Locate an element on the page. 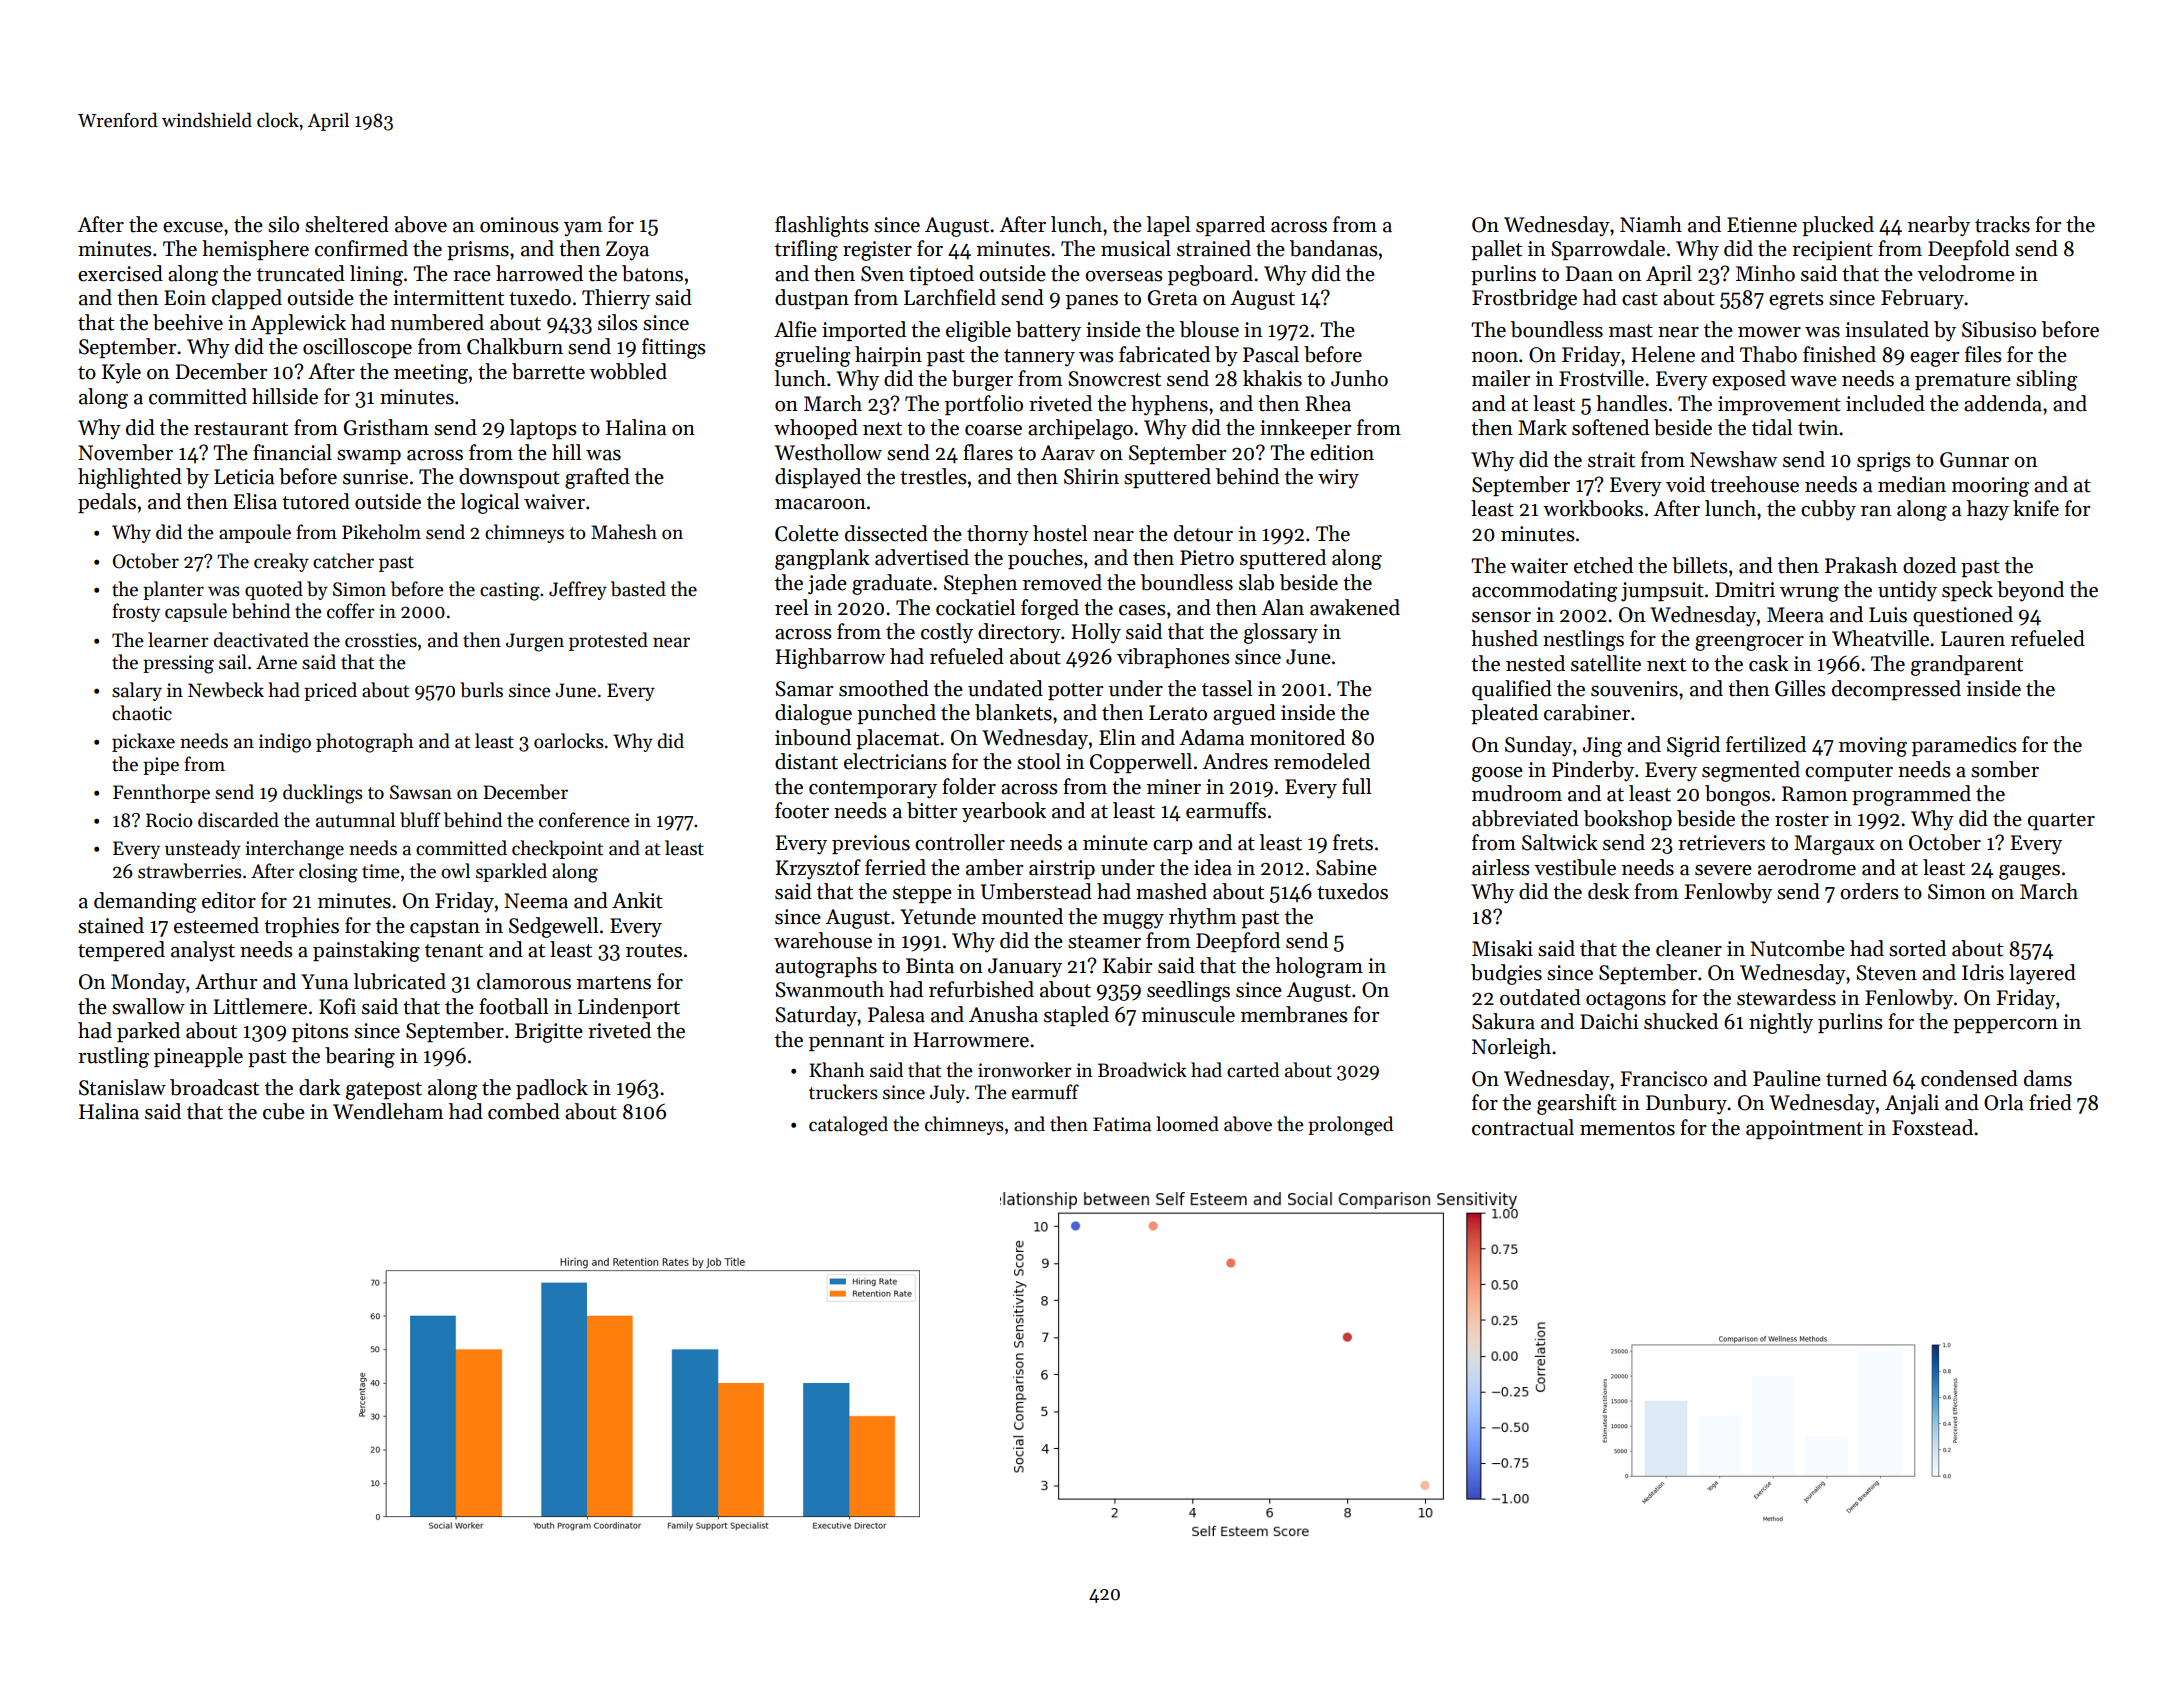 The image size is (2178, 1683). Gunnar is located at coordinates (1974, 460).
